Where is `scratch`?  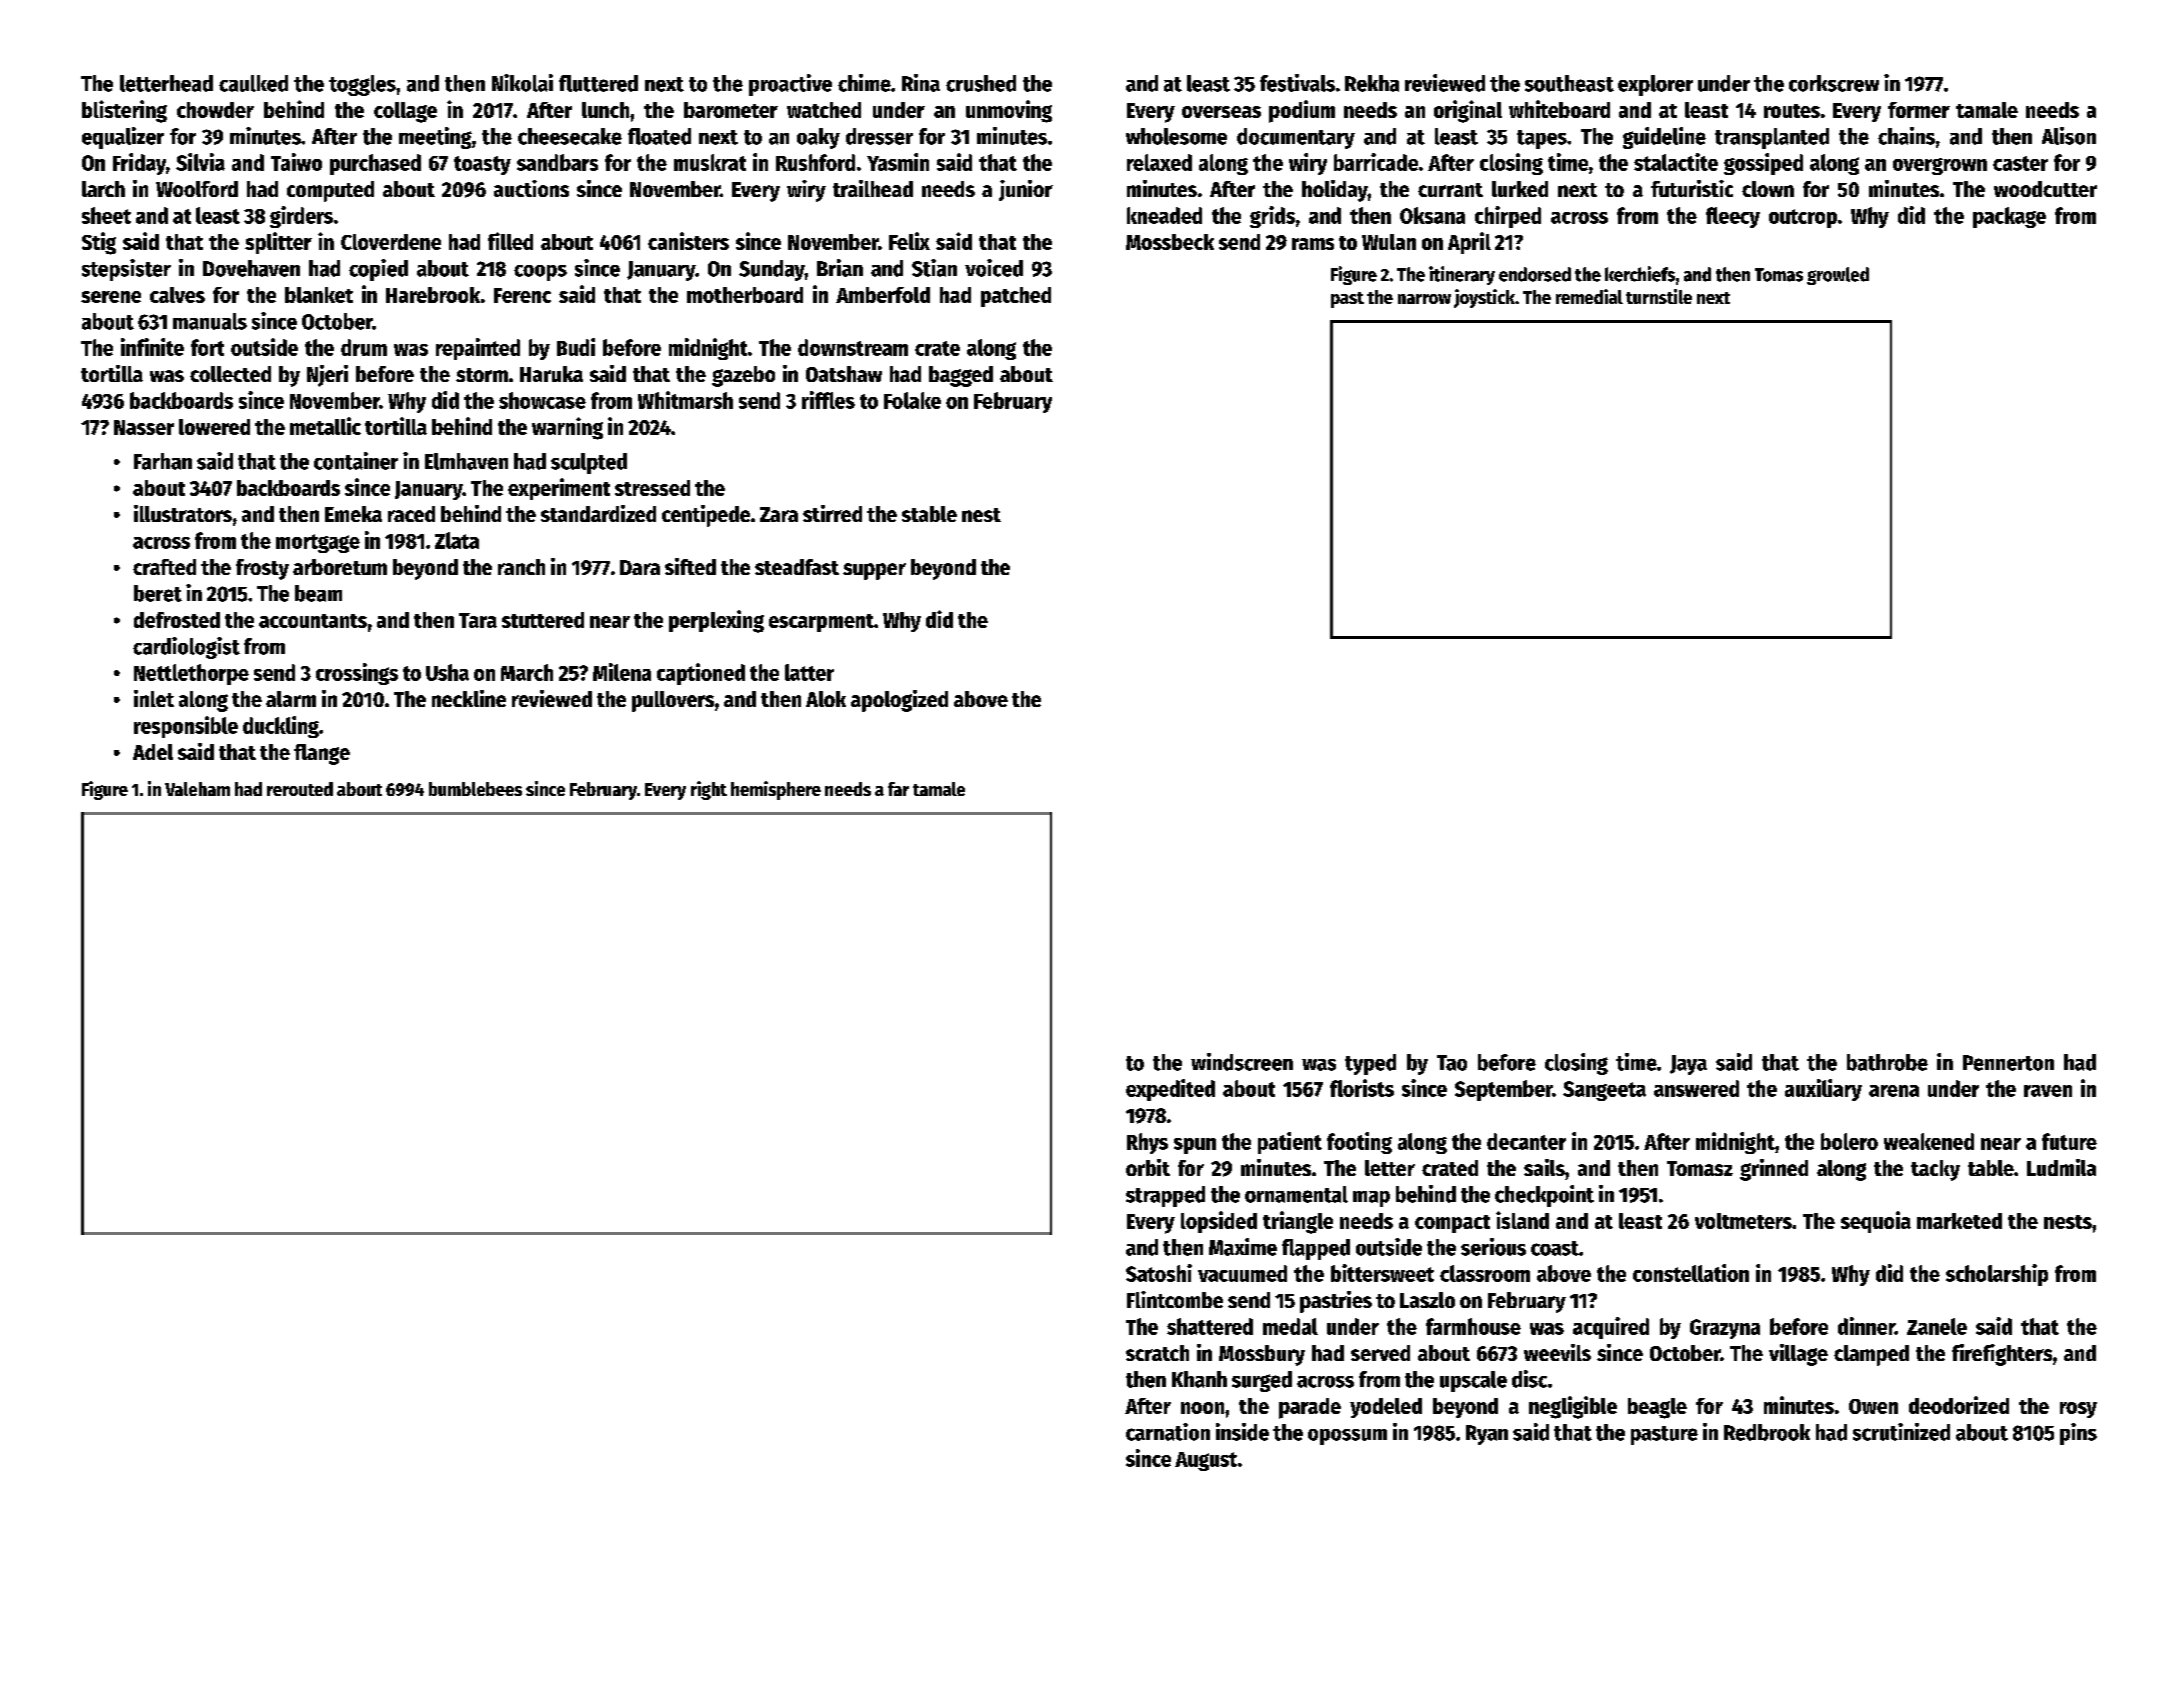 scratch is located at coordinates (1157, 1353).
